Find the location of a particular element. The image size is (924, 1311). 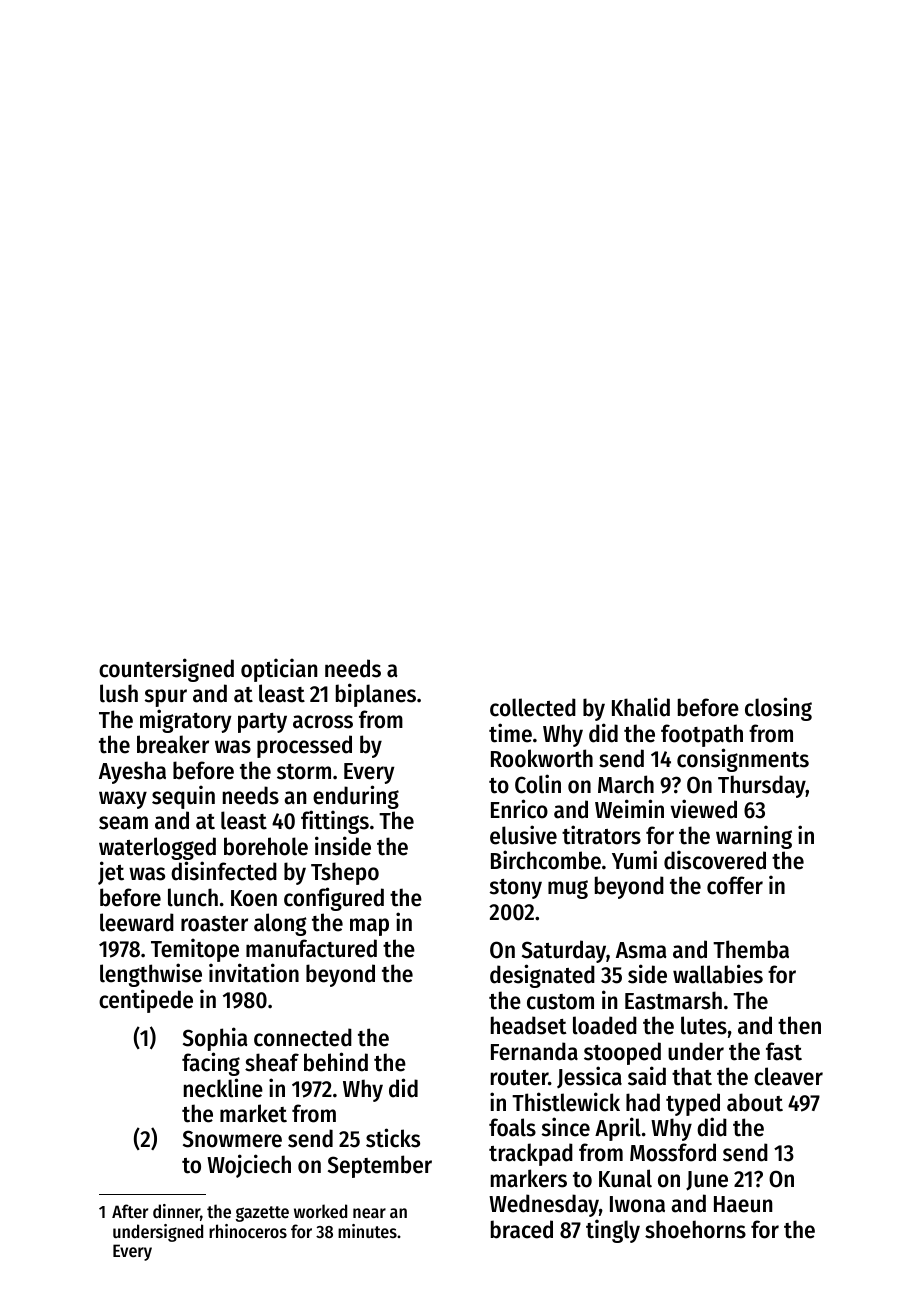

breaker is located at coordinates (173, 744).
